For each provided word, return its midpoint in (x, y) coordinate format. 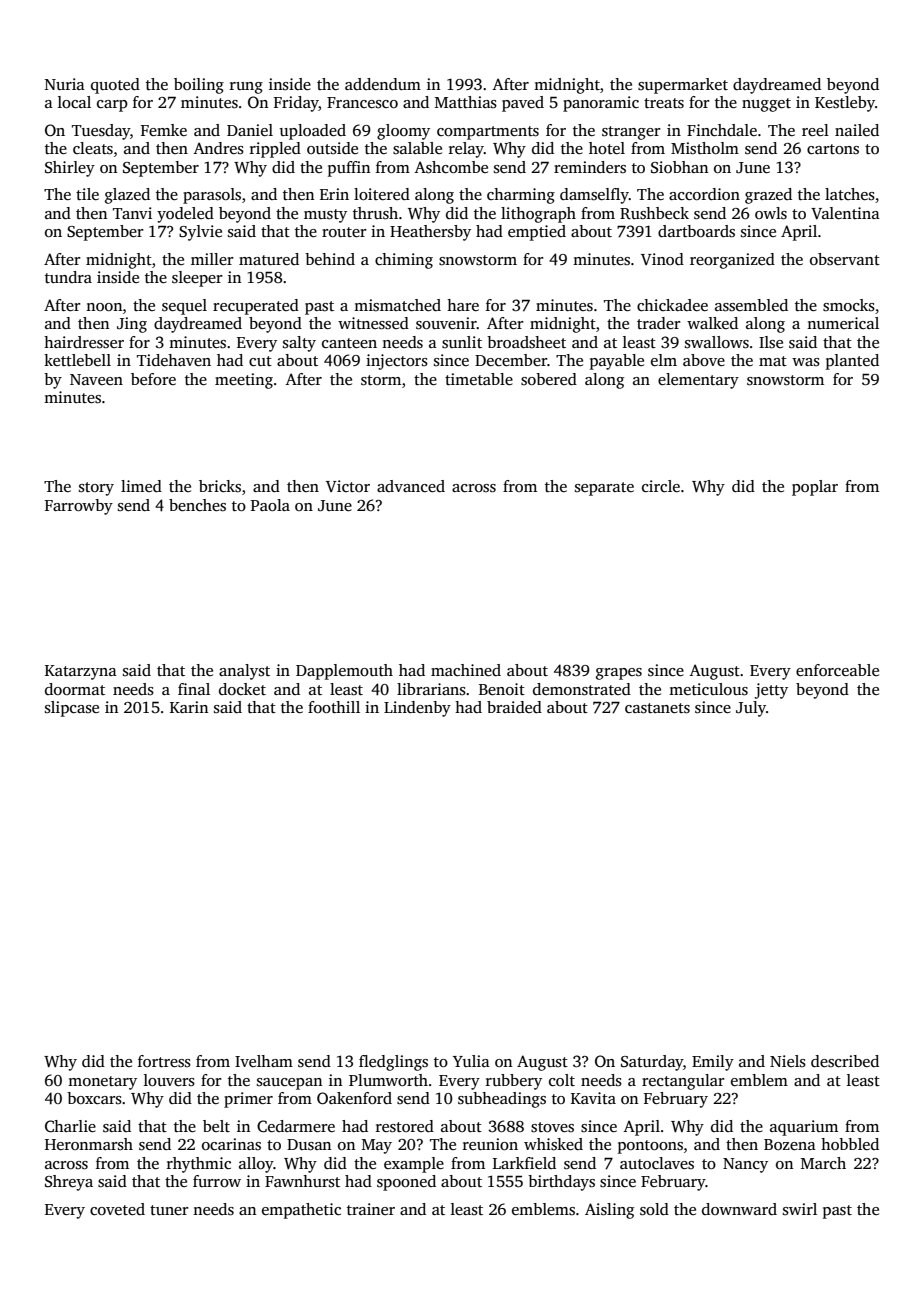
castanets (657, 708)
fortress (164, 1061)
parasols (212, 196)
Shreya (69, 1183)
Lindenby (417, 709)
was (806, 362)
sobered (549, 379)
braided (514, 707)
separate (604, 489)
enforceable (837, 670)
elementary (698, 381)
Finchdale (722, 130)
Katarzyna (81, 672)
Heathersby (430, 233)
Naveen (96, 379)
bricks (220, 486)
